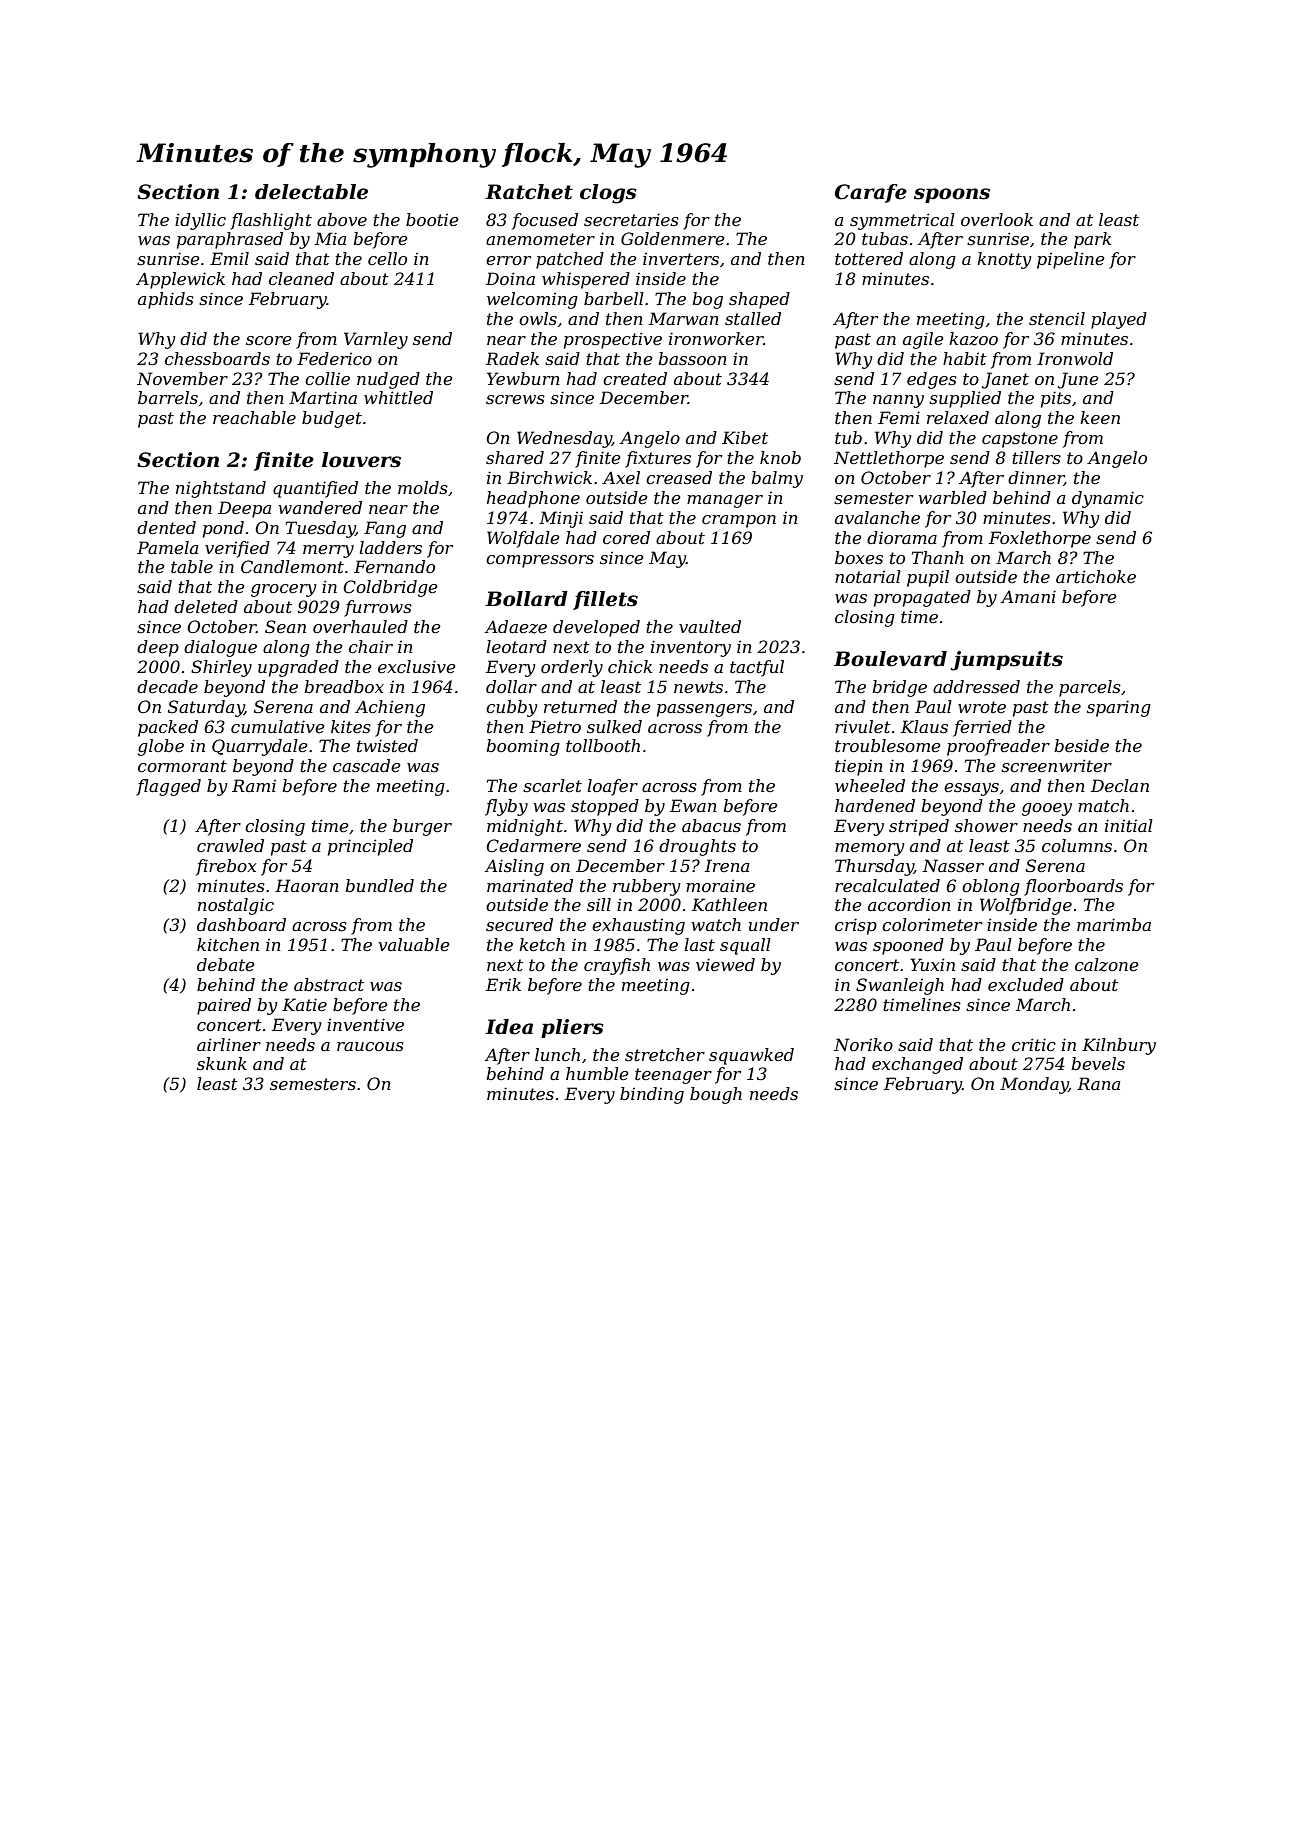 The width and height of the document is (1294, 1830). Describe the element at coordinates (608, 194) in the document. I see `clogs` at that location.
